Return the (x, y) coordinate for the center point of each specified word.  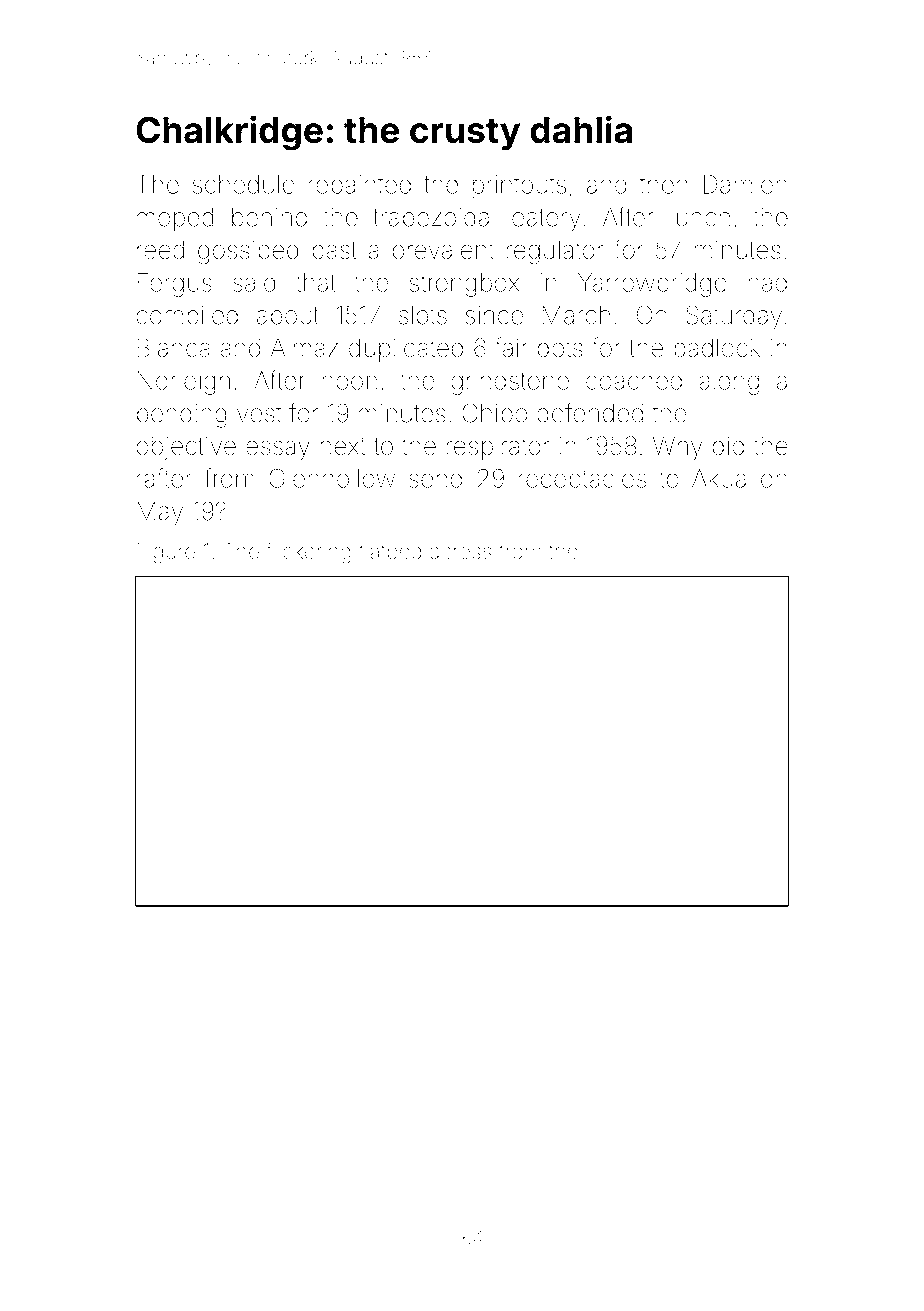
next (343, 446)
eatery (546, 220)
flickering (309, 553)
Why (677, 448)
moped (175, 219)
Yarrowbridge (652, 285)
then (664, 184)
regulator (555, 252)
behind (269, 217)
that (315, 282)
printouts (519, 186)
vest (259, 414)
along (729, 383)
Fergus (175, 285)
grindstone (510, 383)
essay (278, 450)
